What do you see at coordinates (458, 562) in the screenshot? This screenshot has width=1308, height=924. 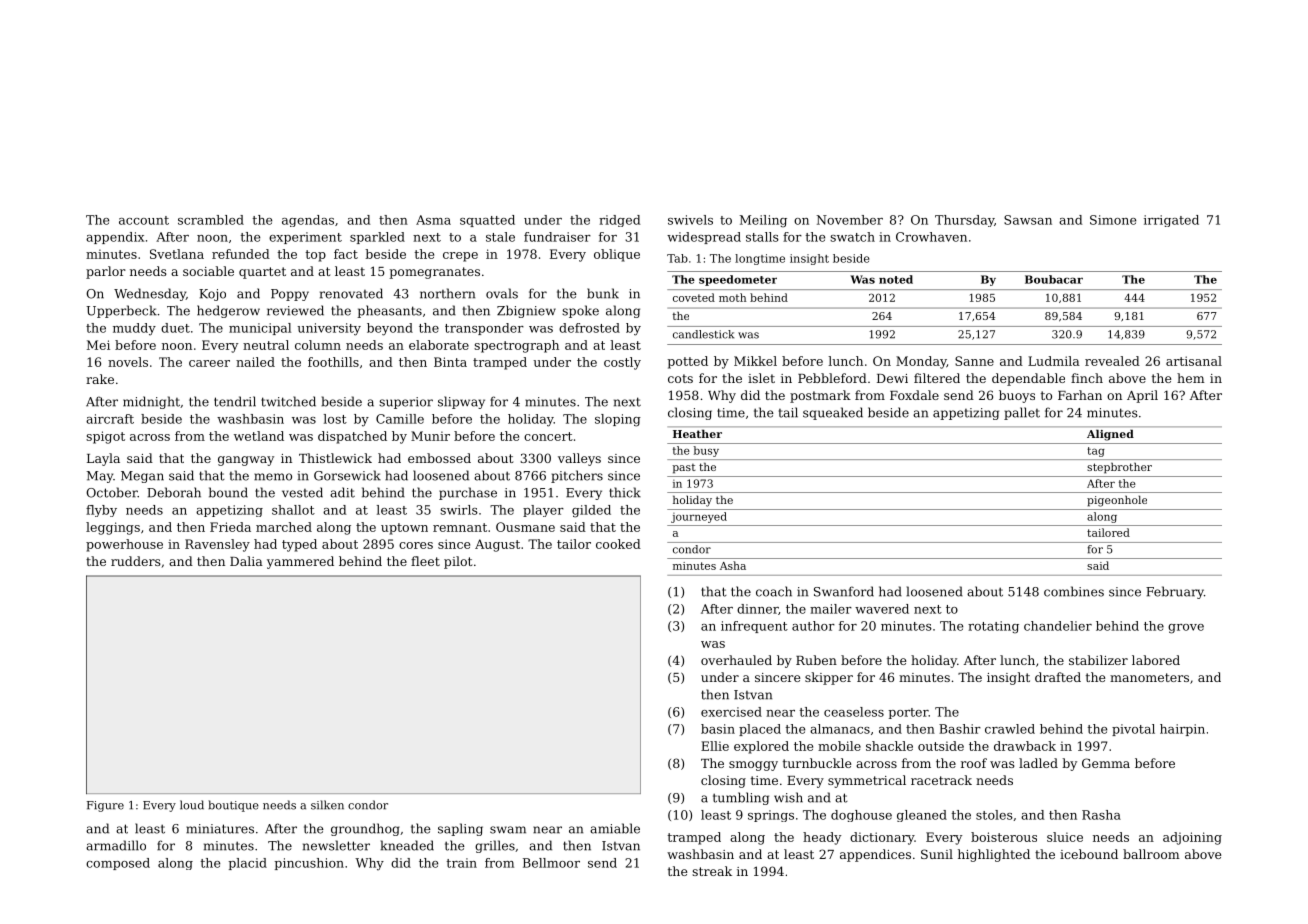 I see `pilot` at bounding box center [458, 562].
